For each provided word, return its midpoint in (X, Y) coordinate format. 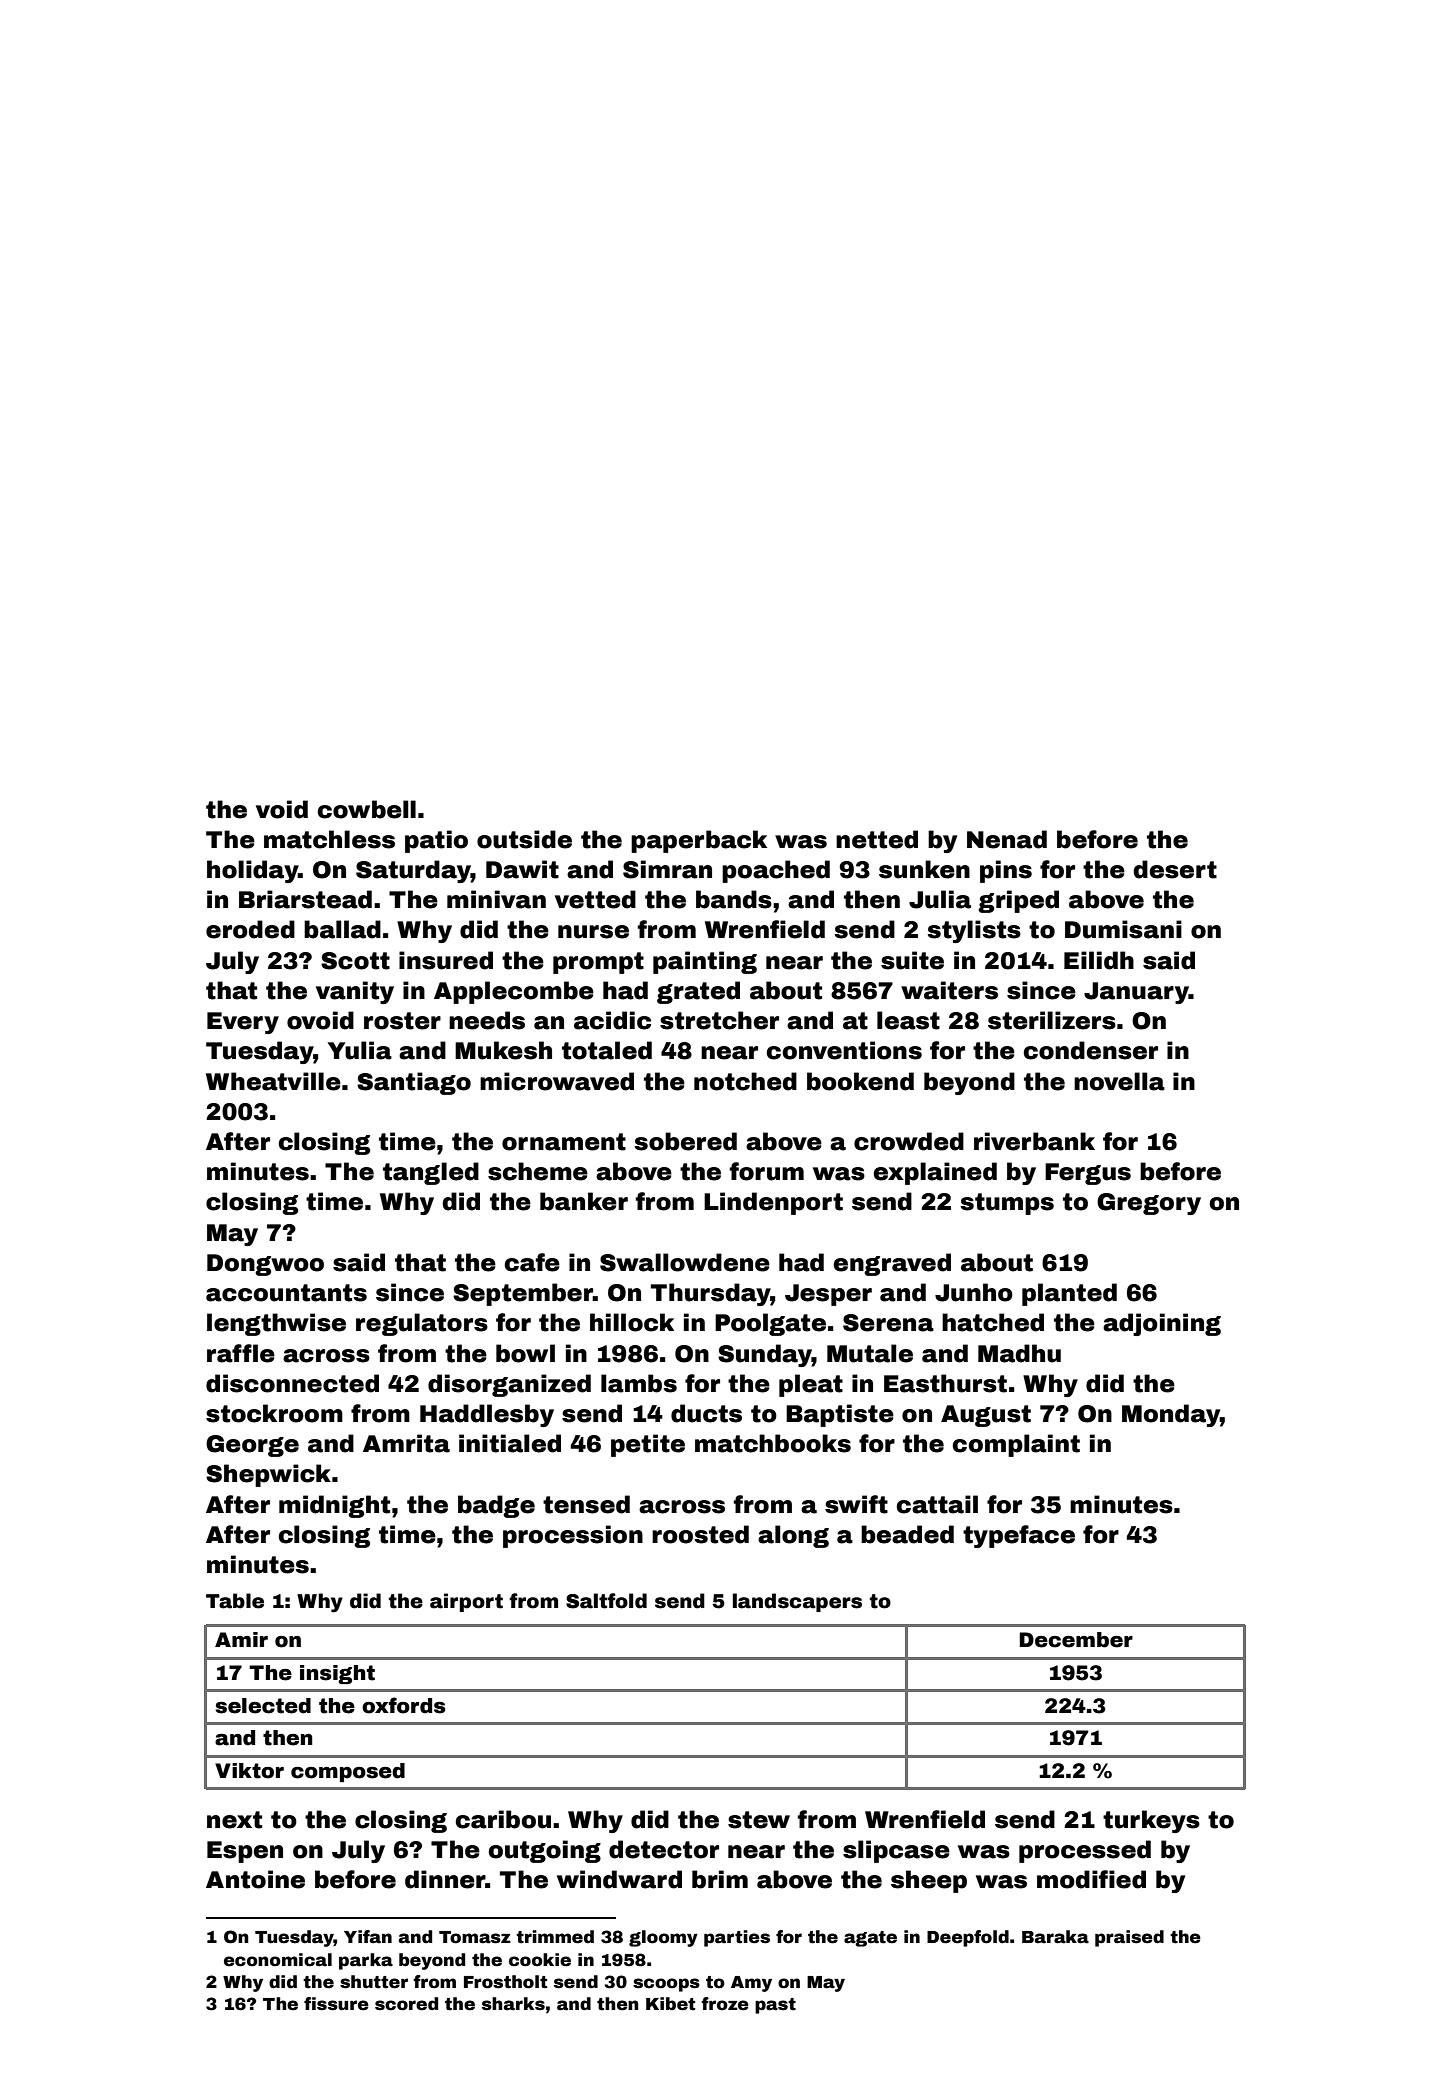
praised (1129, 1938)
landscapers (797, 1602)
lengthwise (276, 1324)
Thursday (711, 1294)
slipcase (896, 1851)
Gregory (1149, 1204)
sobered (685, 1141)
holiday (252, 871)
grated (698, 992)
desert (1175, 869)
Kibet (670, 2004)
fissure (336, 2004)
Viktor (249, 1771)
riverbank (1034, 1141)
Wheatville (273, 1081)
